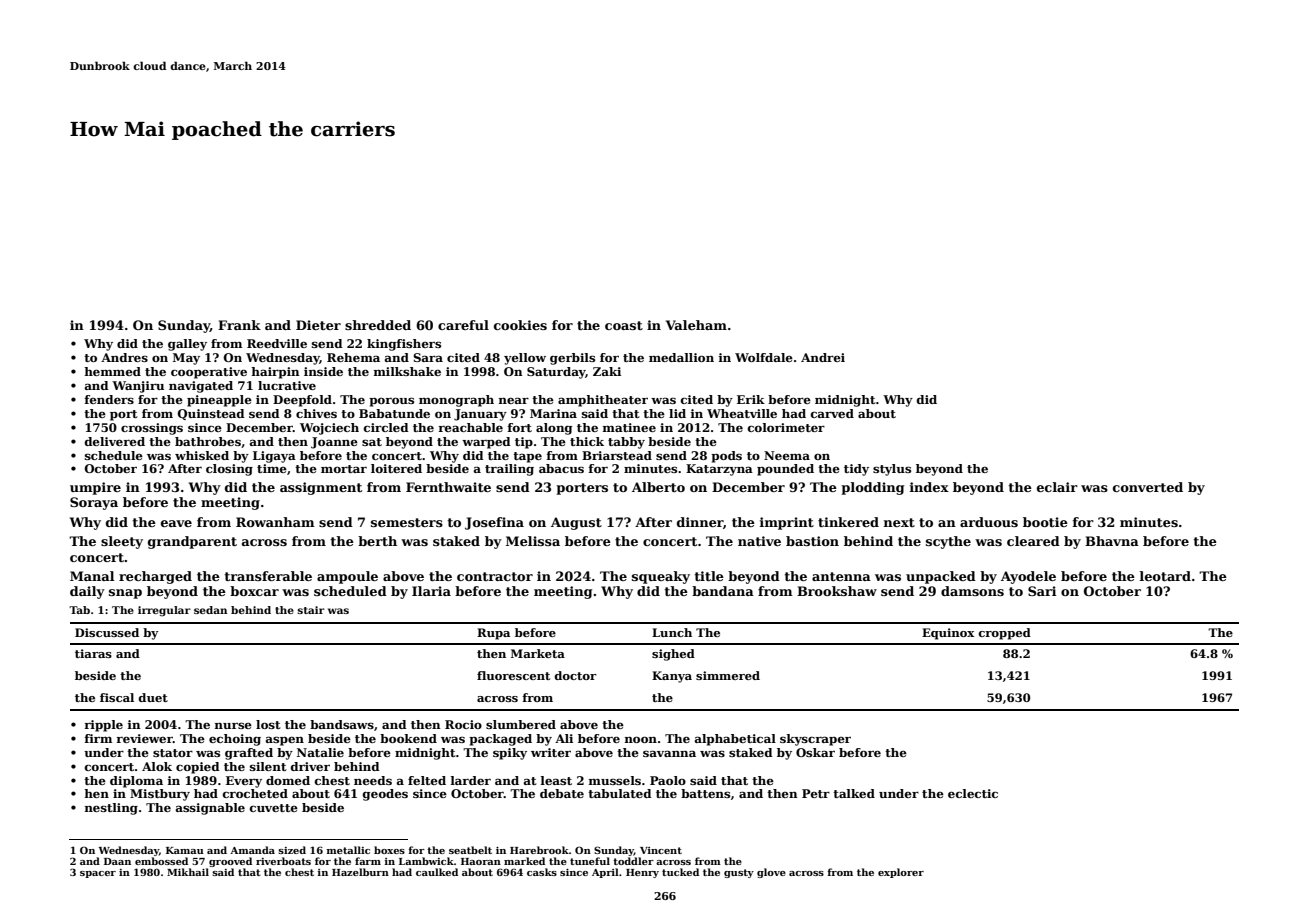 The width and height of the screenshot is (1308, 924). I want to click on nestling, so click(111, 809).
